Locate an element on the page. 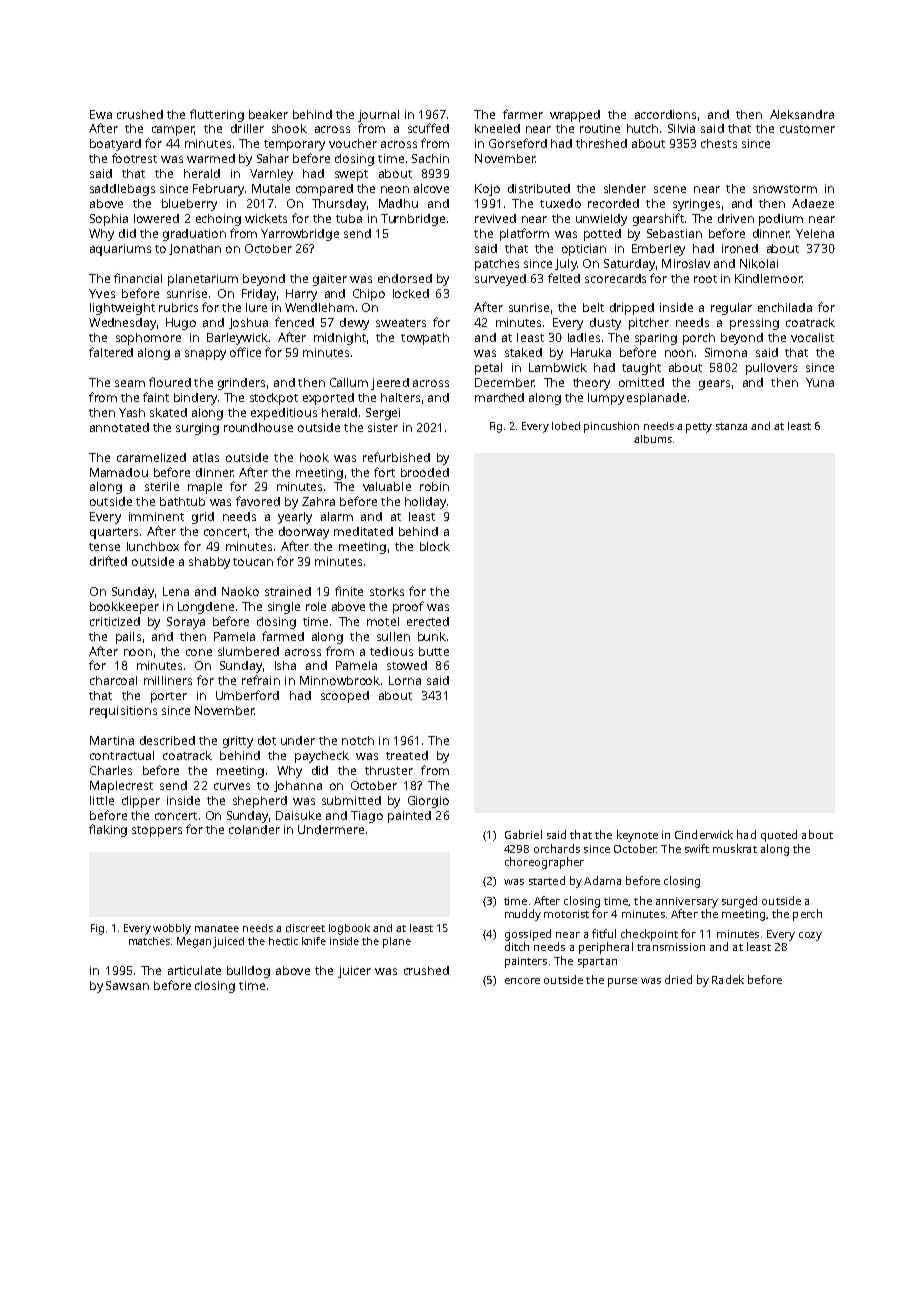  Cinderwick is located at coordinates (704, 834).
